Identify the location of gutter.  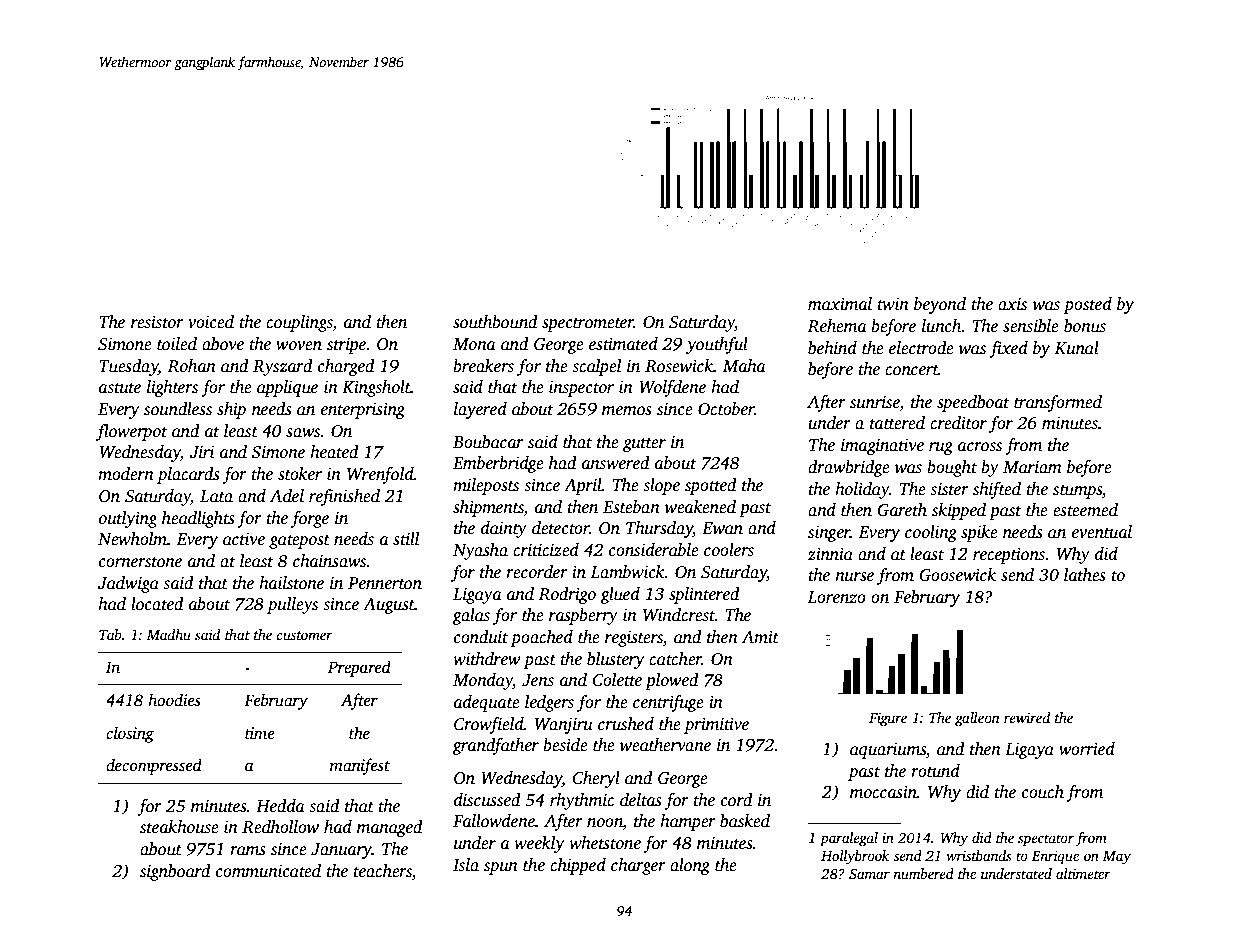
(644, 445).
